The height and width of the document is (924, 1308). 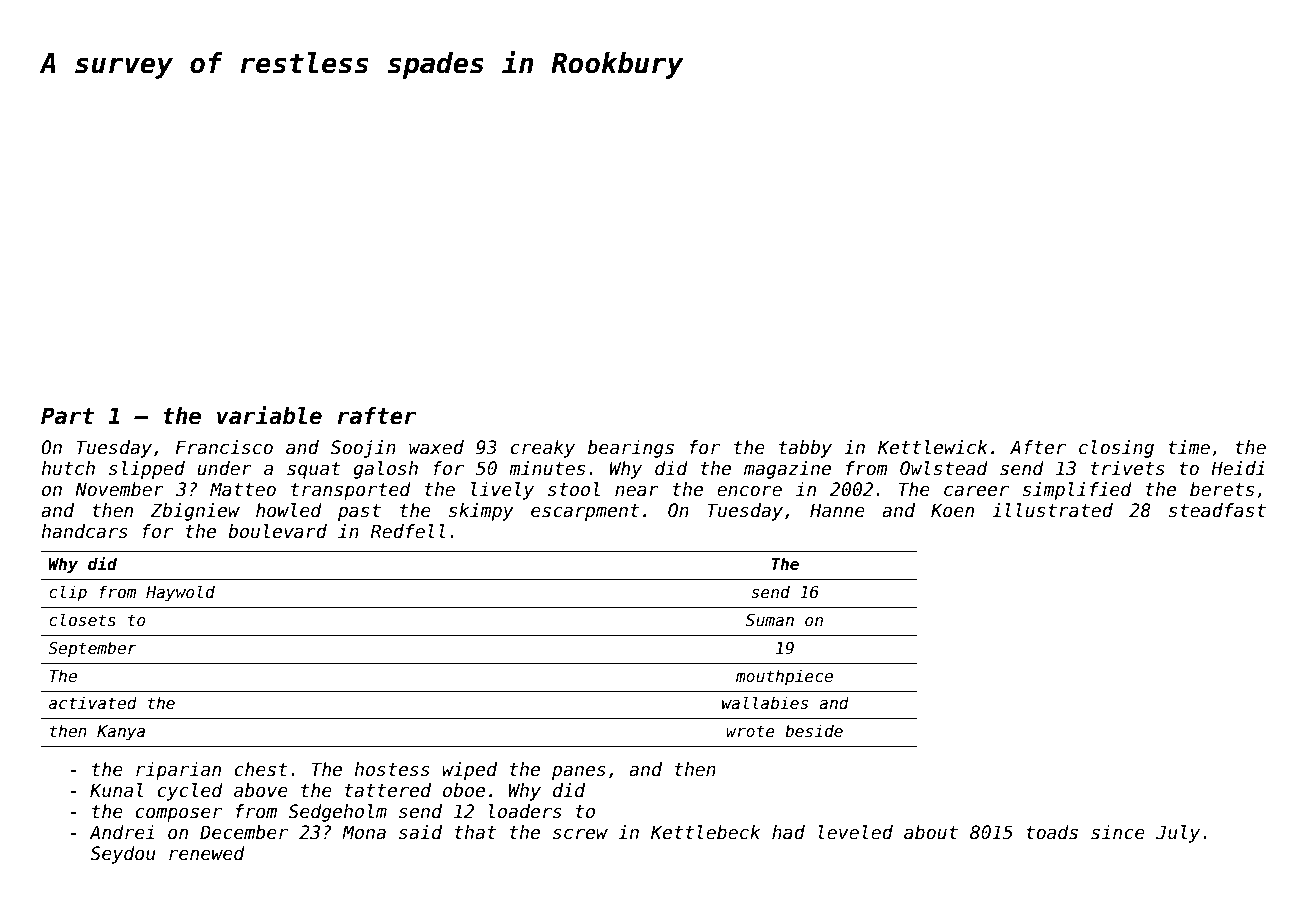 What do you see at coordinates (933, 447) in the document?
I see `Kettlewick` at bounding box center [933, 447].
